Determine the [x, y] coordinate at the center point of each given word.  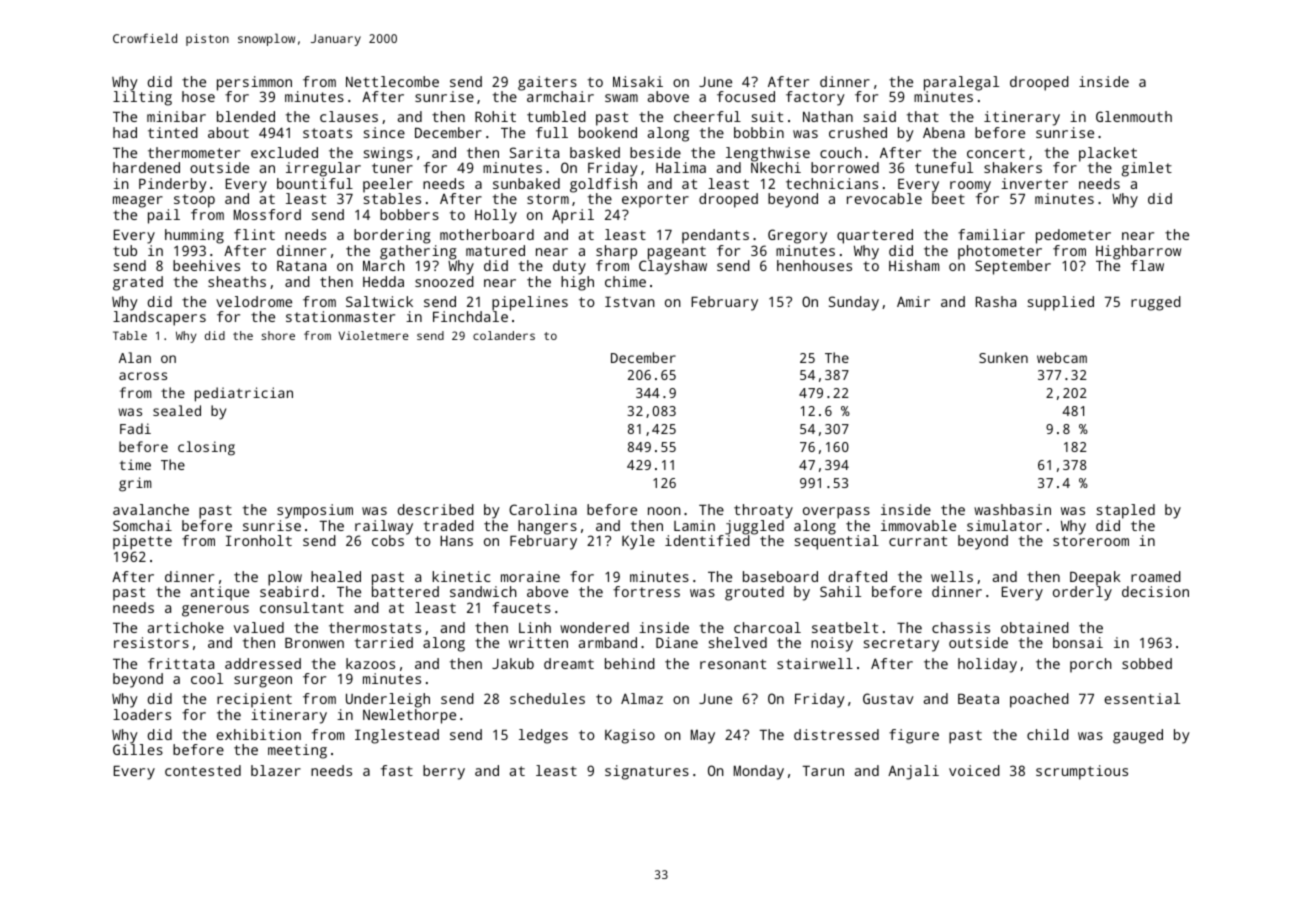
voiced [974, 770]
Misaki [638, 81]
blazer [276, 770]
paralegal [961, 83]
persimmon [254, 83]
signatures [647, 772]
